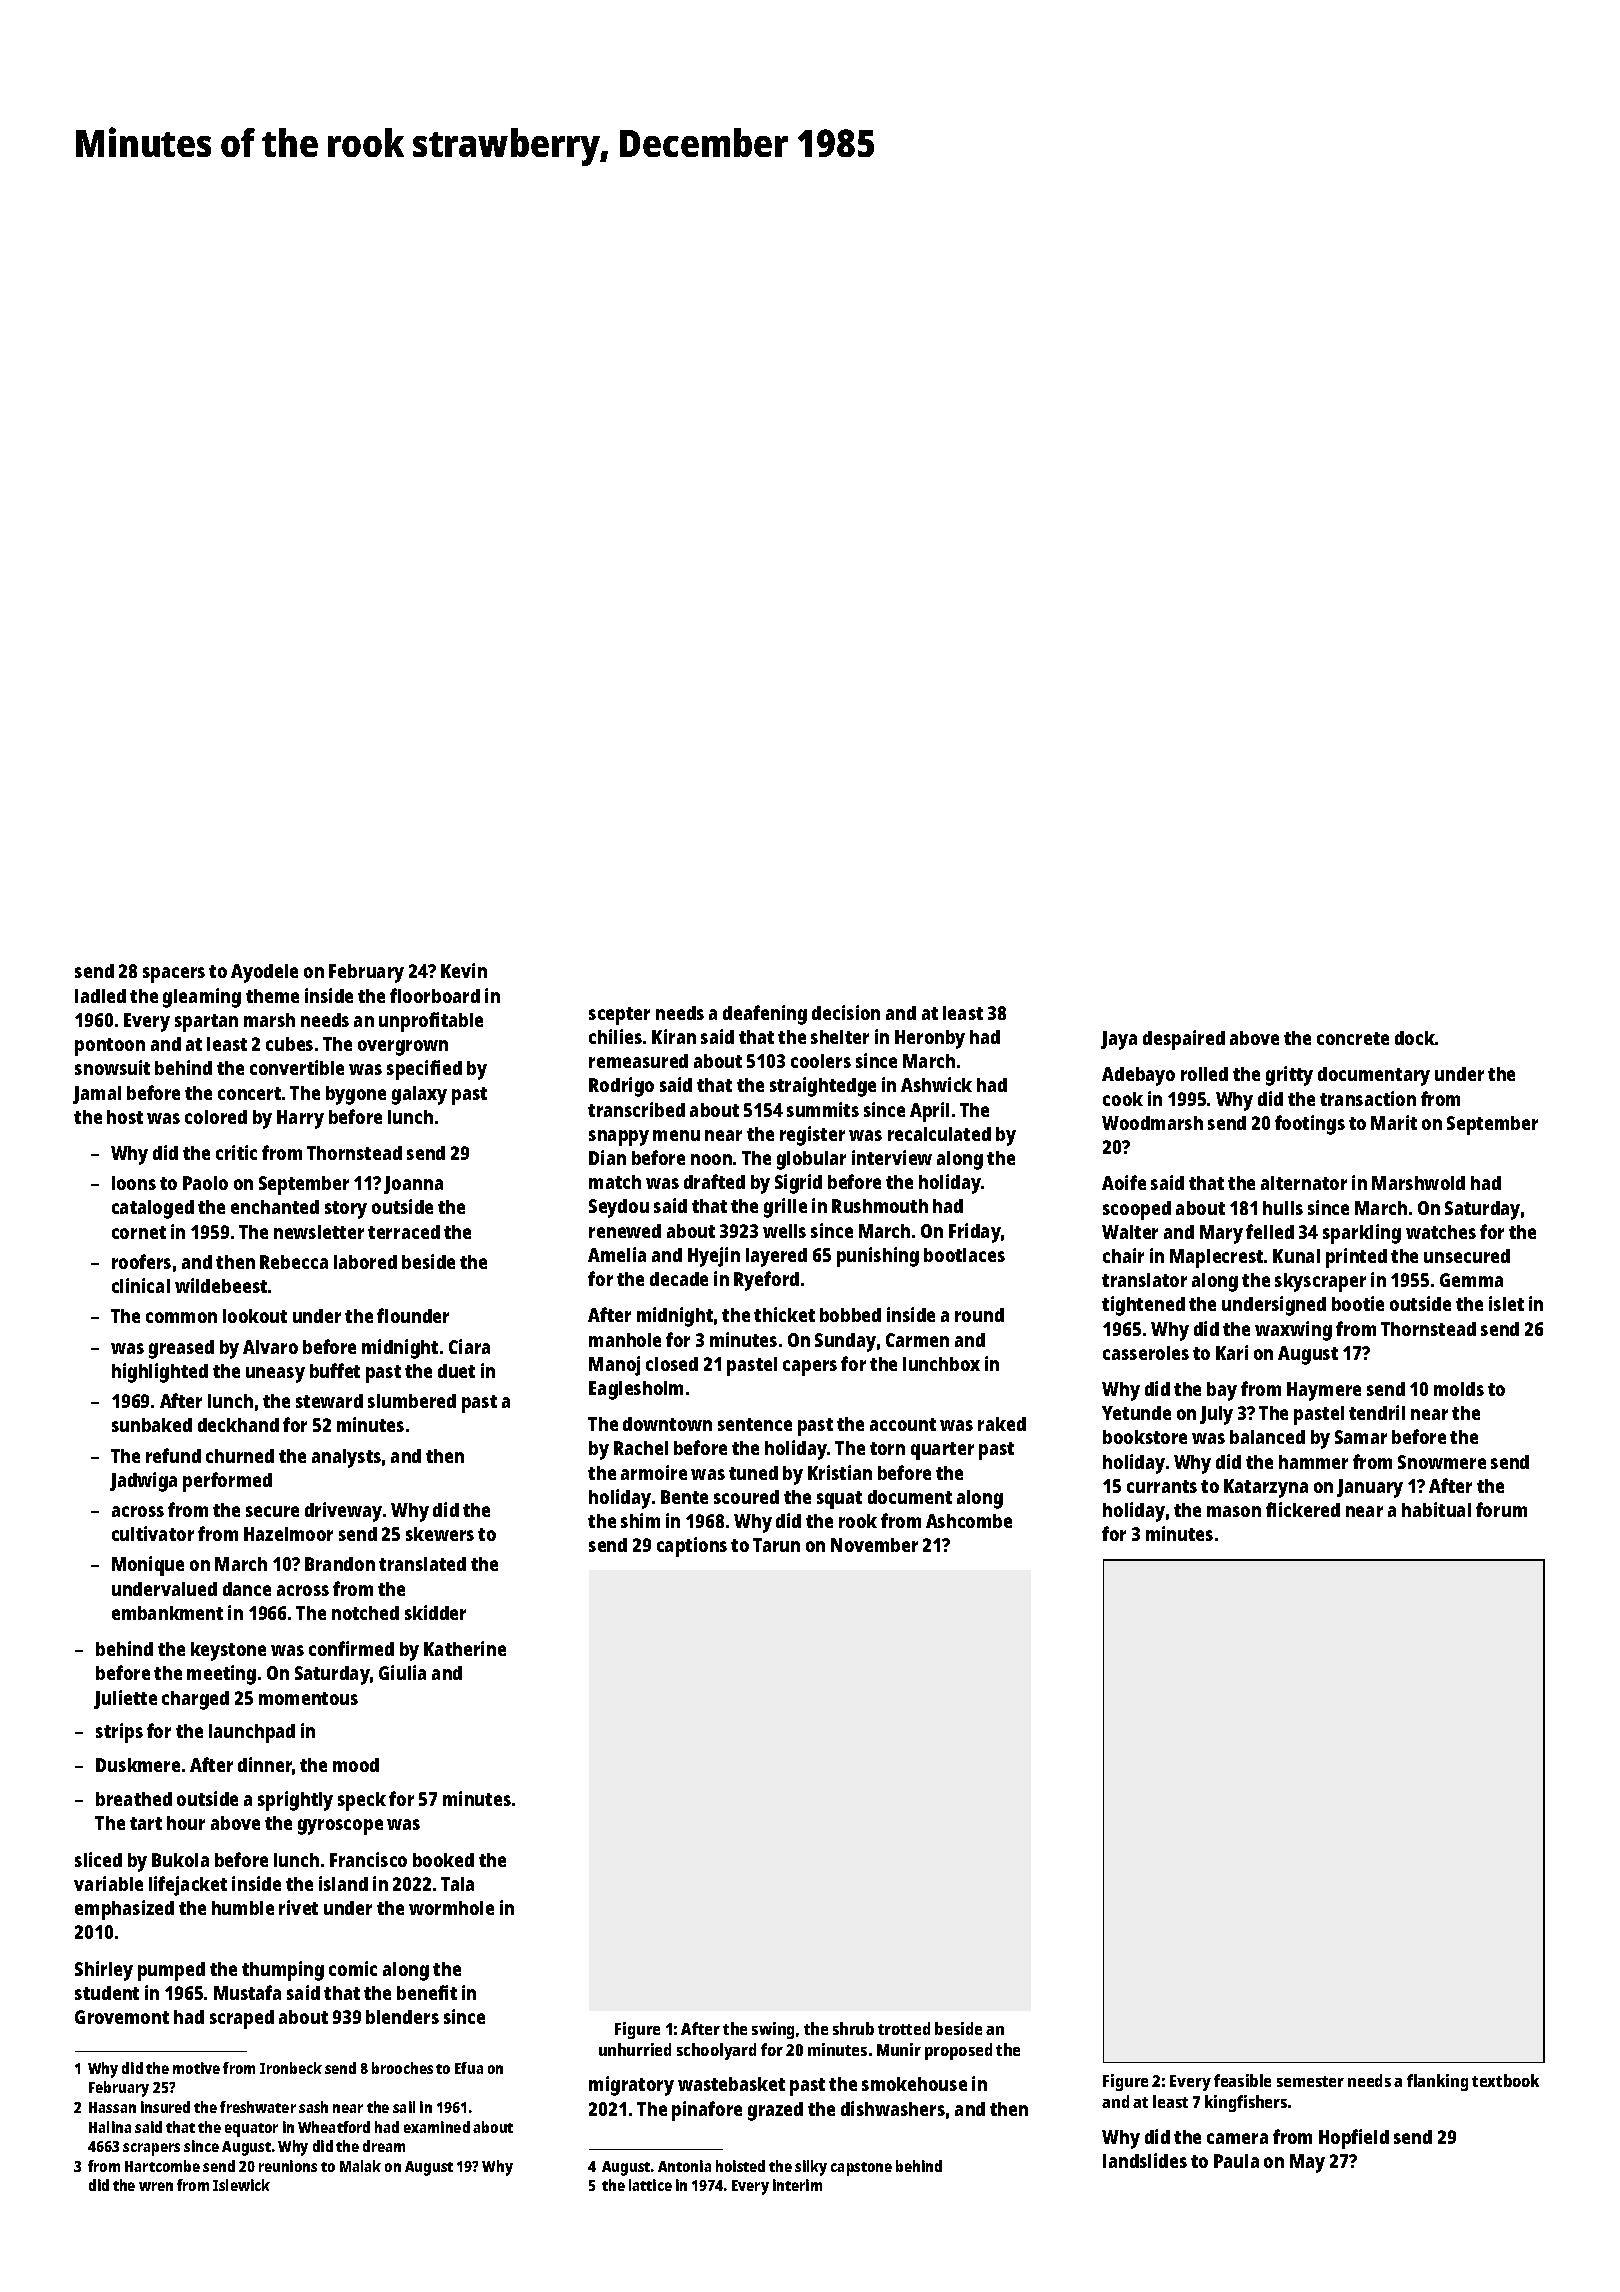 This screenshot has width=1620, height=2292. Describe the element at coordinates (797, 2185) in the screenshot. I see `interim` at that location.
